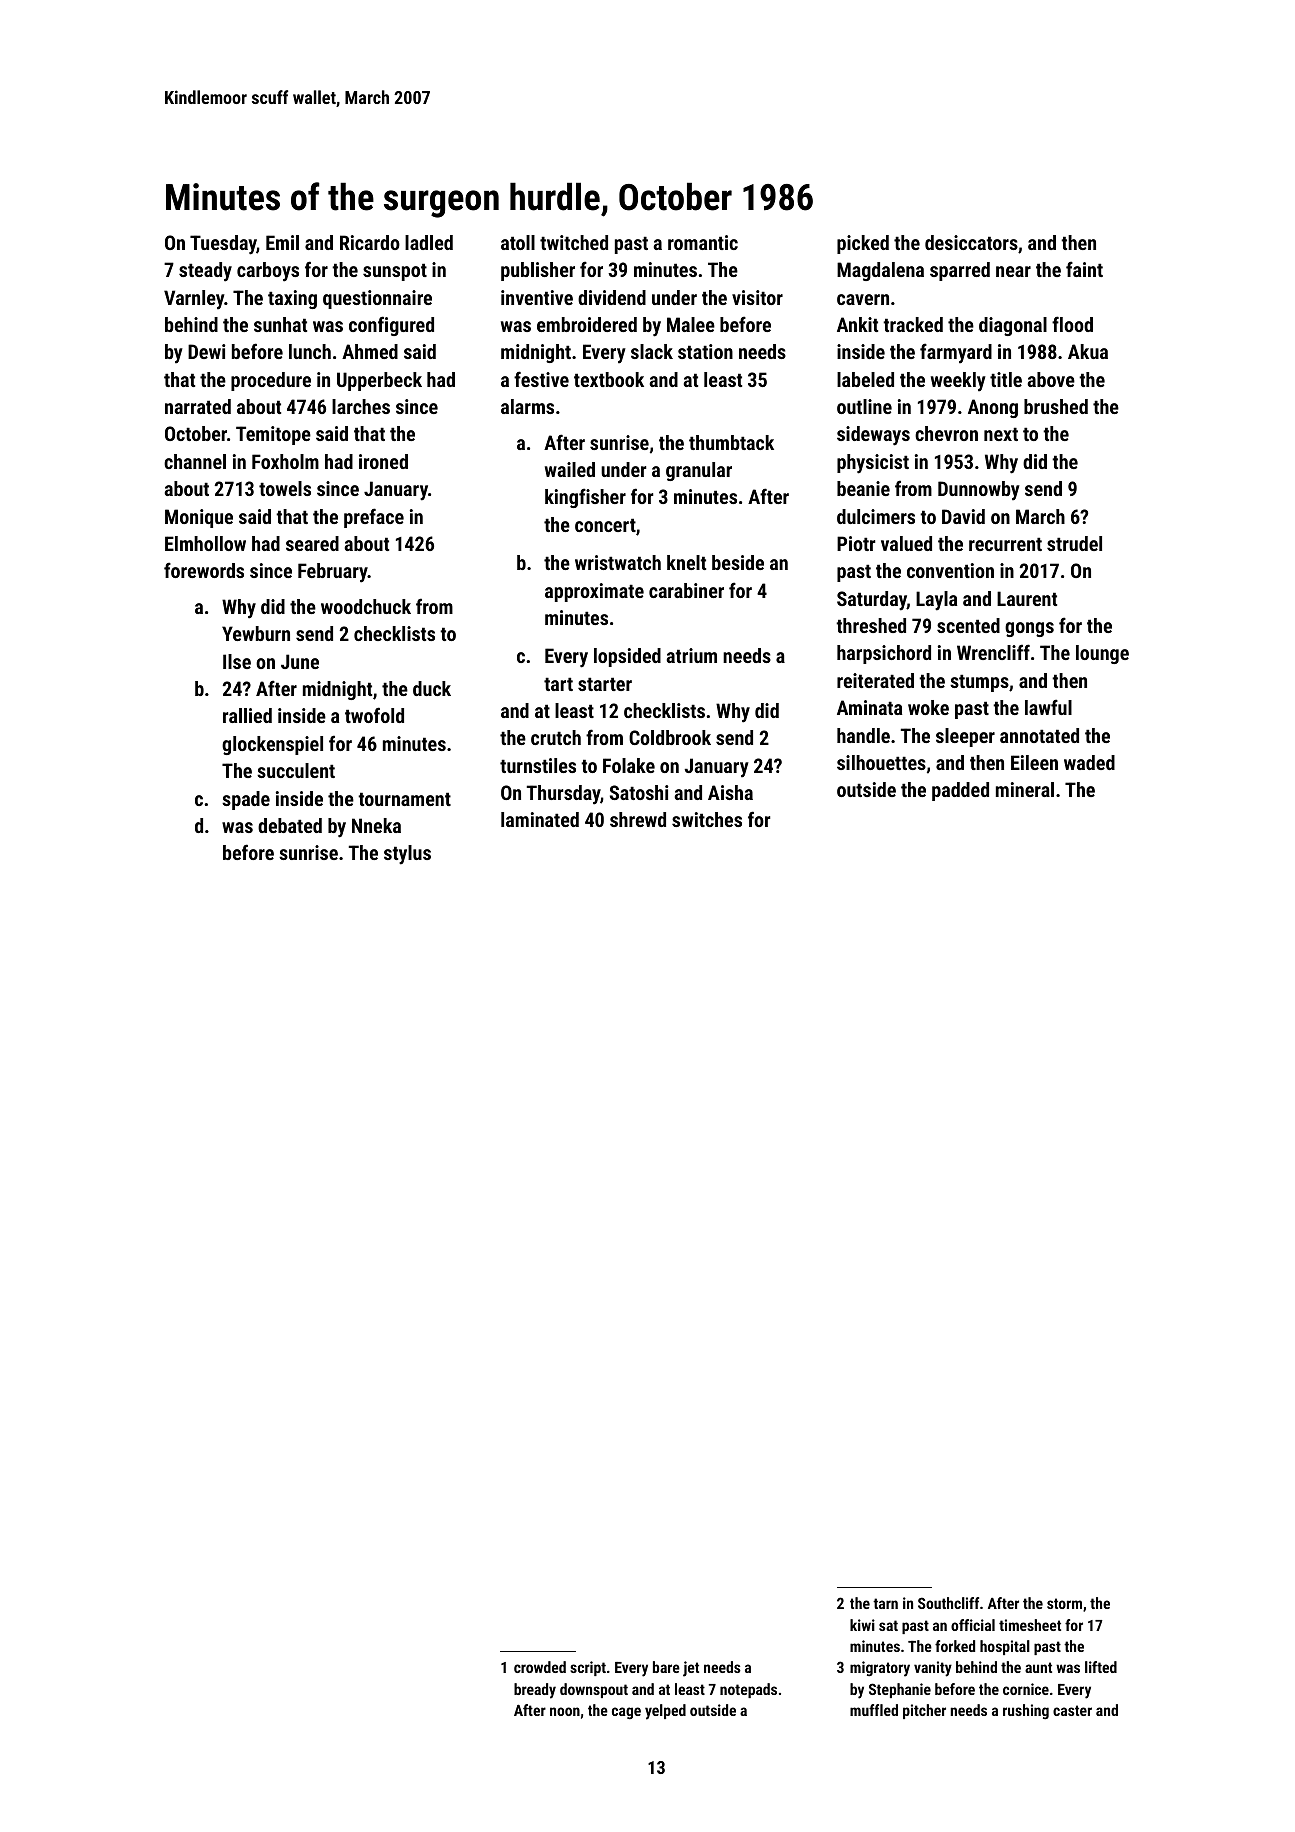  I want to click on stylus, so click(407, 855).
